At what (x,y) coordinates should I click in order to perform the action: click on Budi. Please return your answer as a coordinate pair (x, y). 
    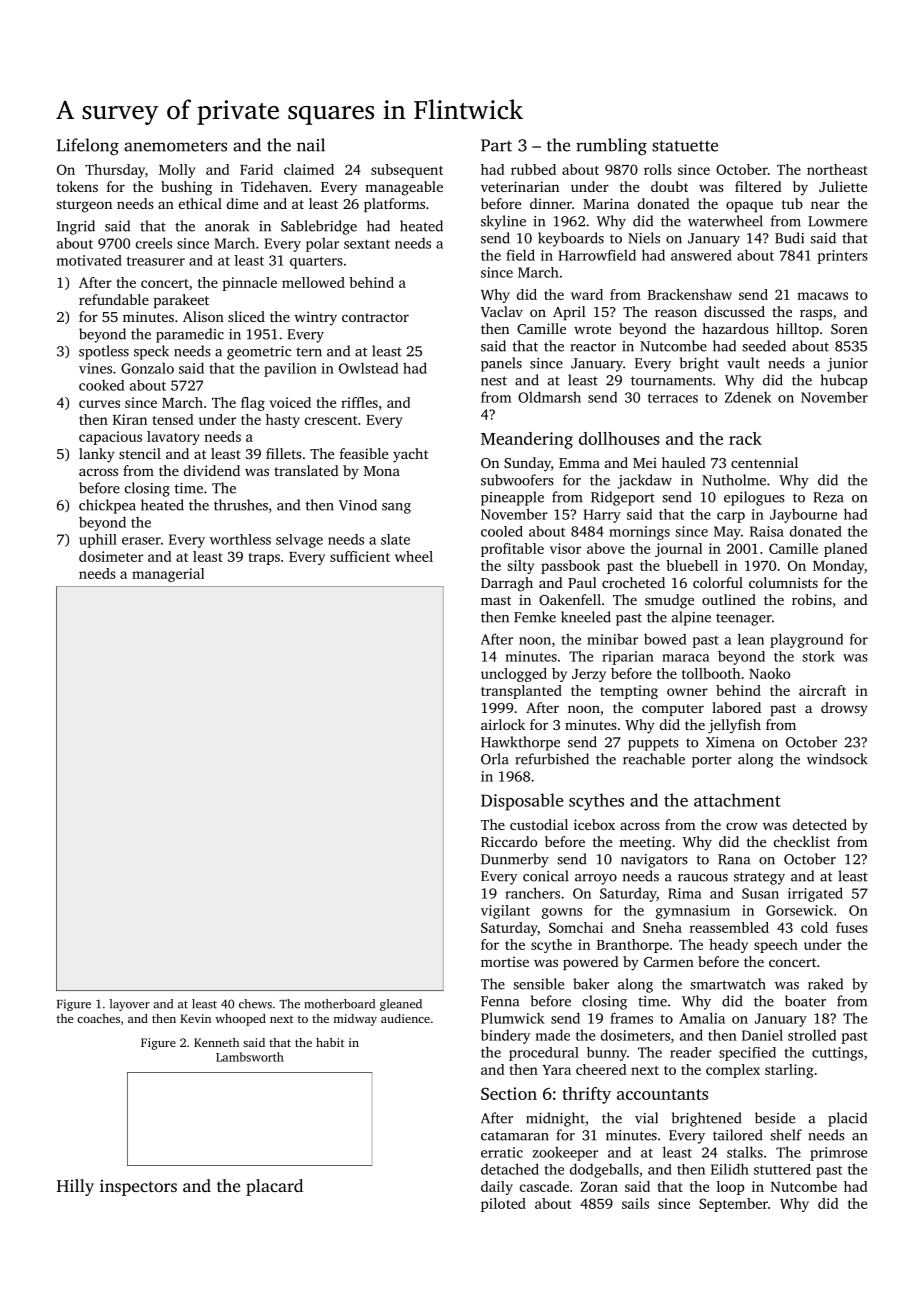
    Looking at the image, I should click on (789, 238).
